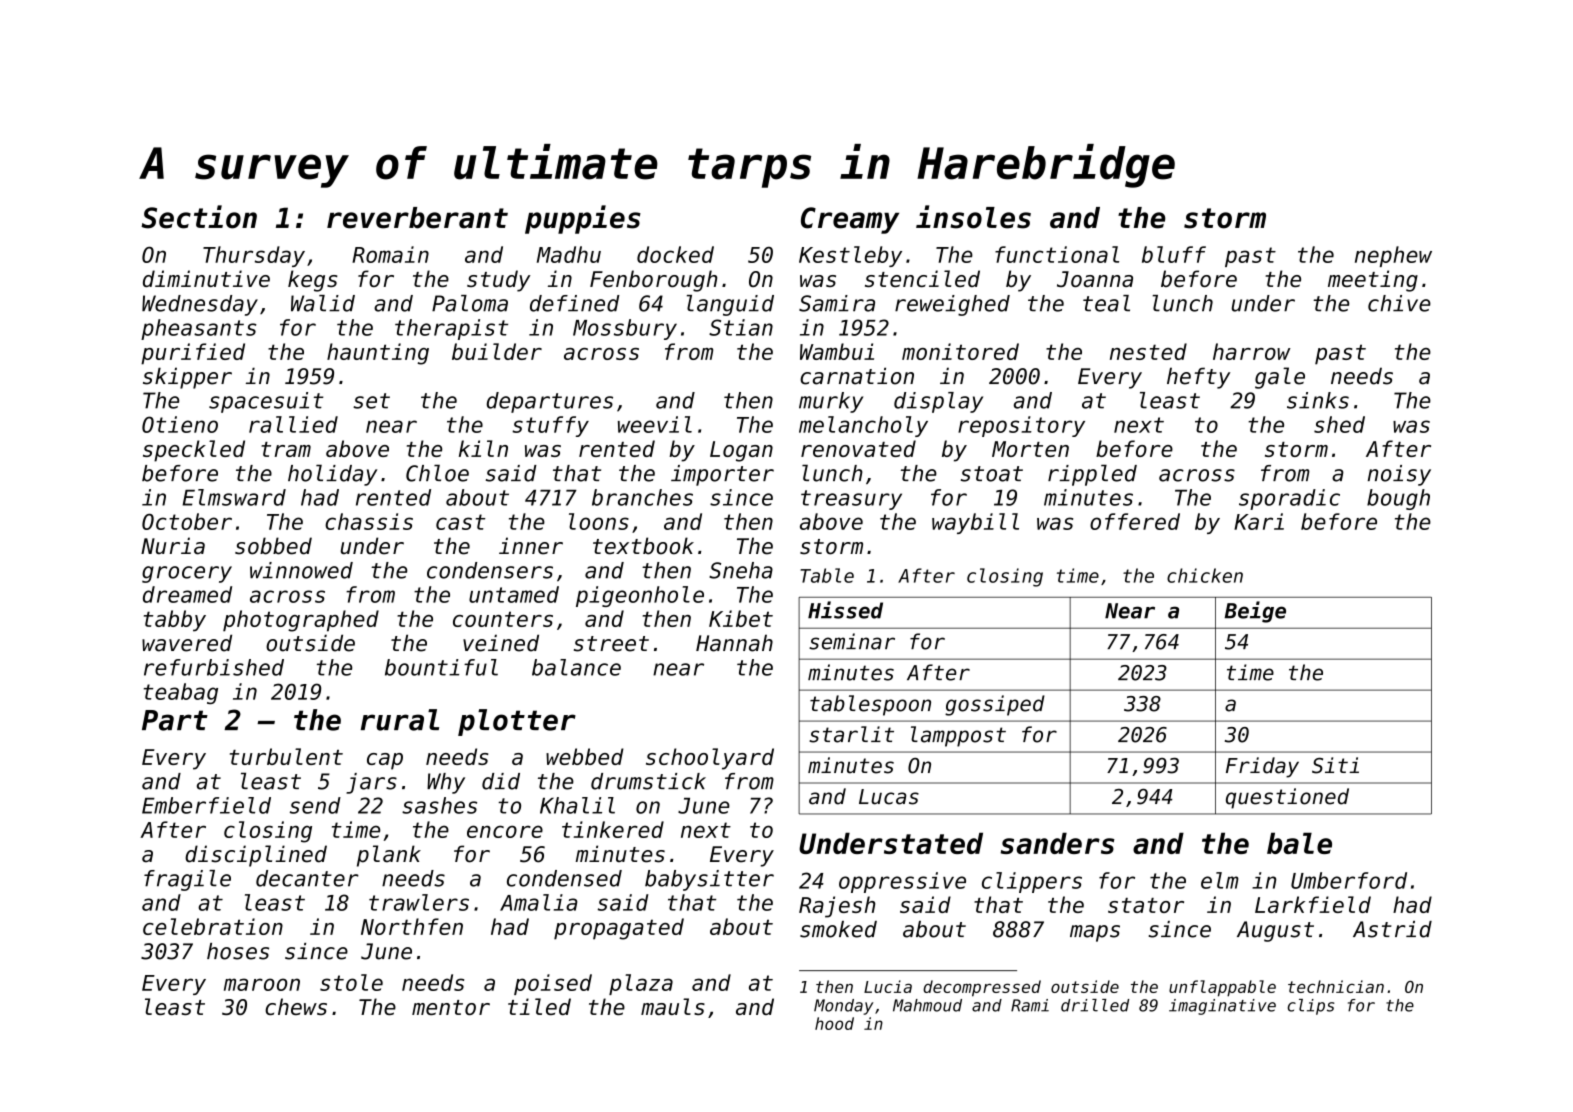 The image size is (1573, 1112). Describe the element at coordinates (199, 329) in the screenshot. I see `pheasants` at that location.
